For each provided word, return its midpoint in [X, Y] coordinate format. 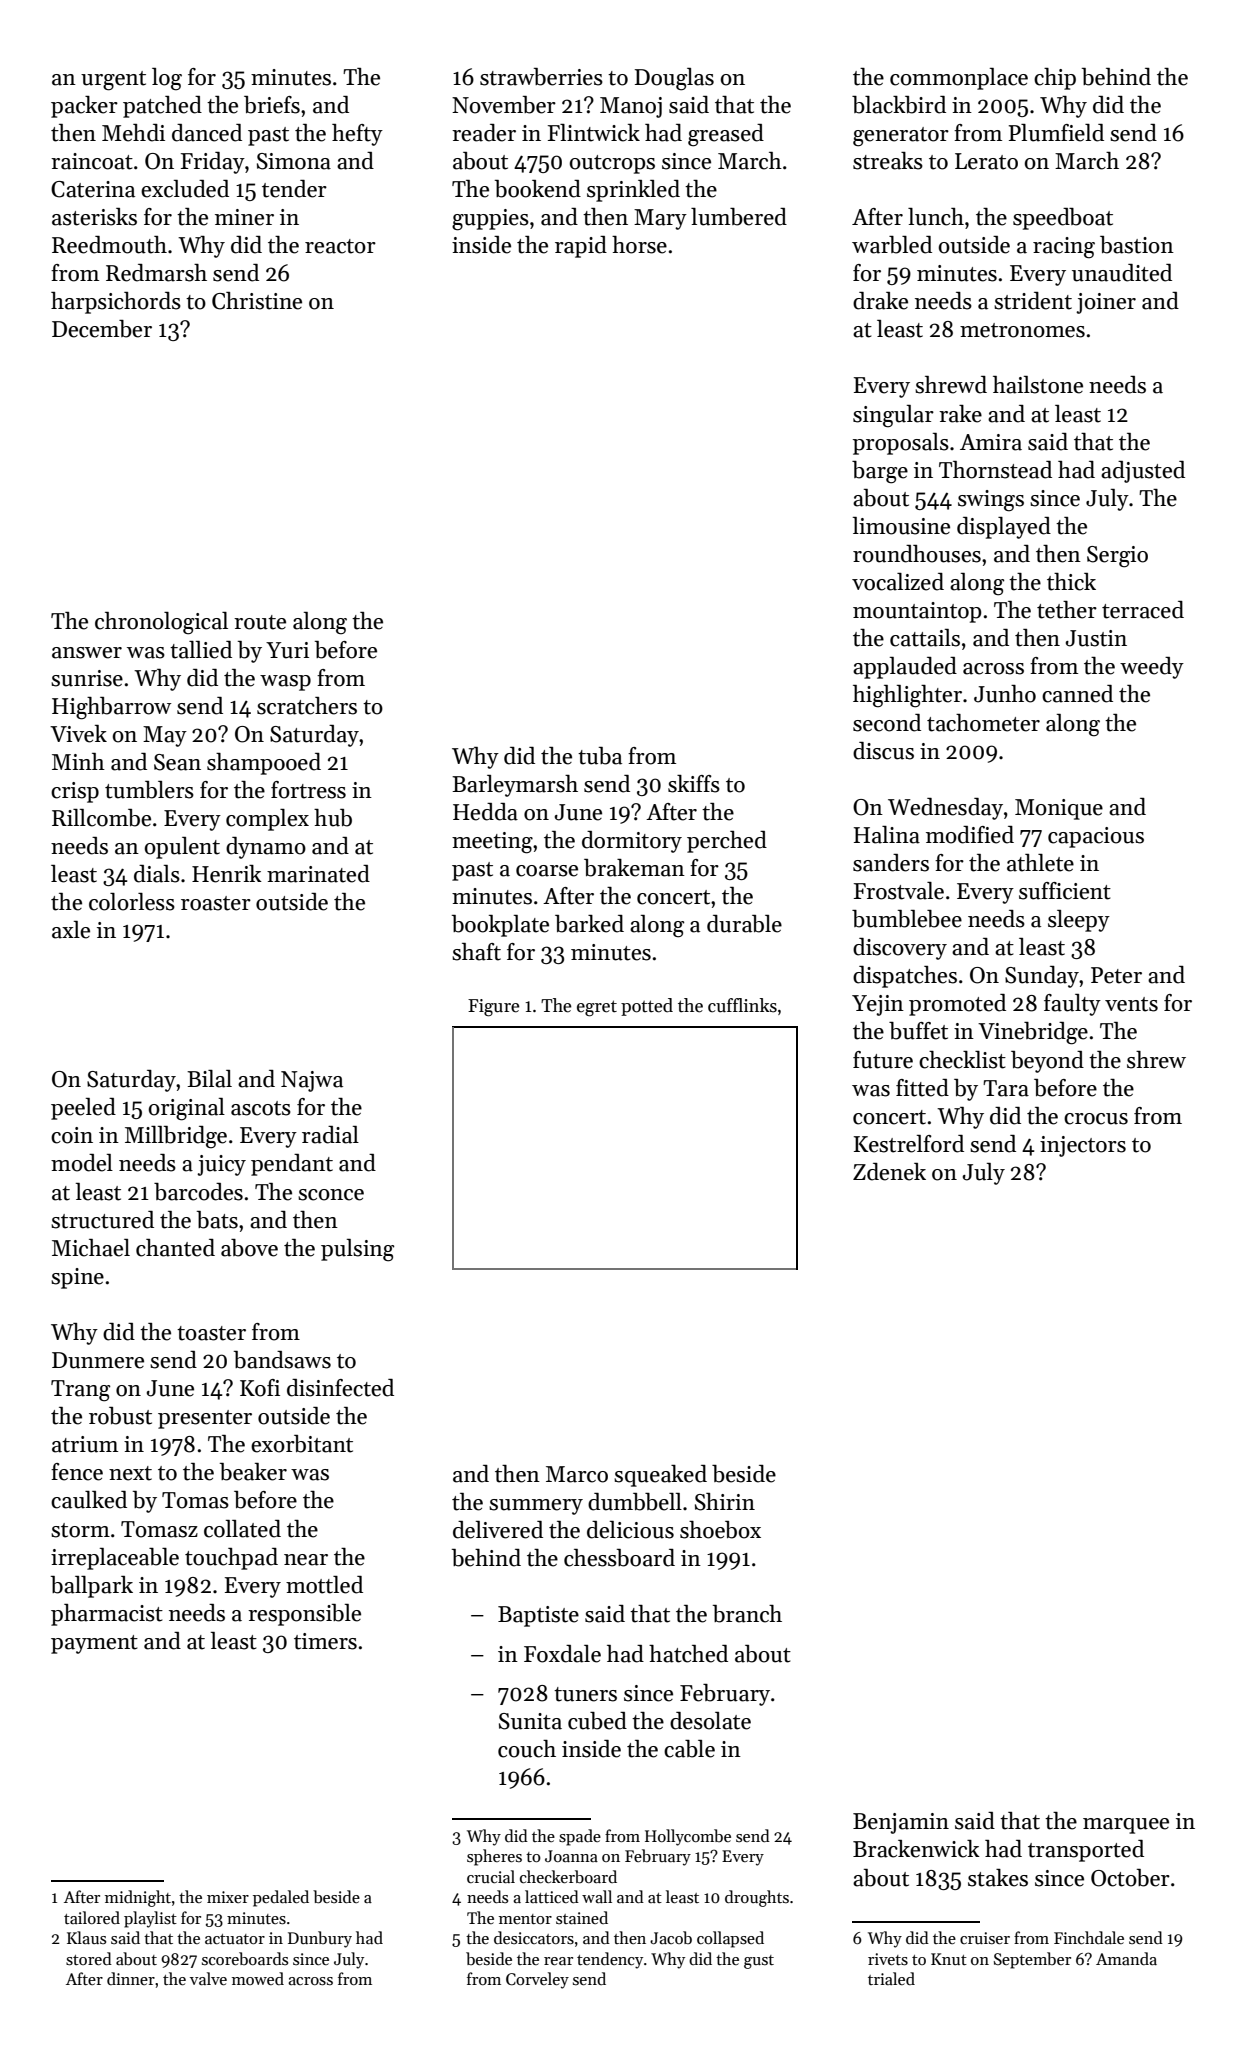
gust [759, 1962]
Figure [493, 1008]
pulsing [357, 1250]
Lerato [986, 161]
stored [89, 1959]
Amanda [1126, 1958]
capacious [1096, 837]
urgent [113, 81]
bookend [538, 189]
